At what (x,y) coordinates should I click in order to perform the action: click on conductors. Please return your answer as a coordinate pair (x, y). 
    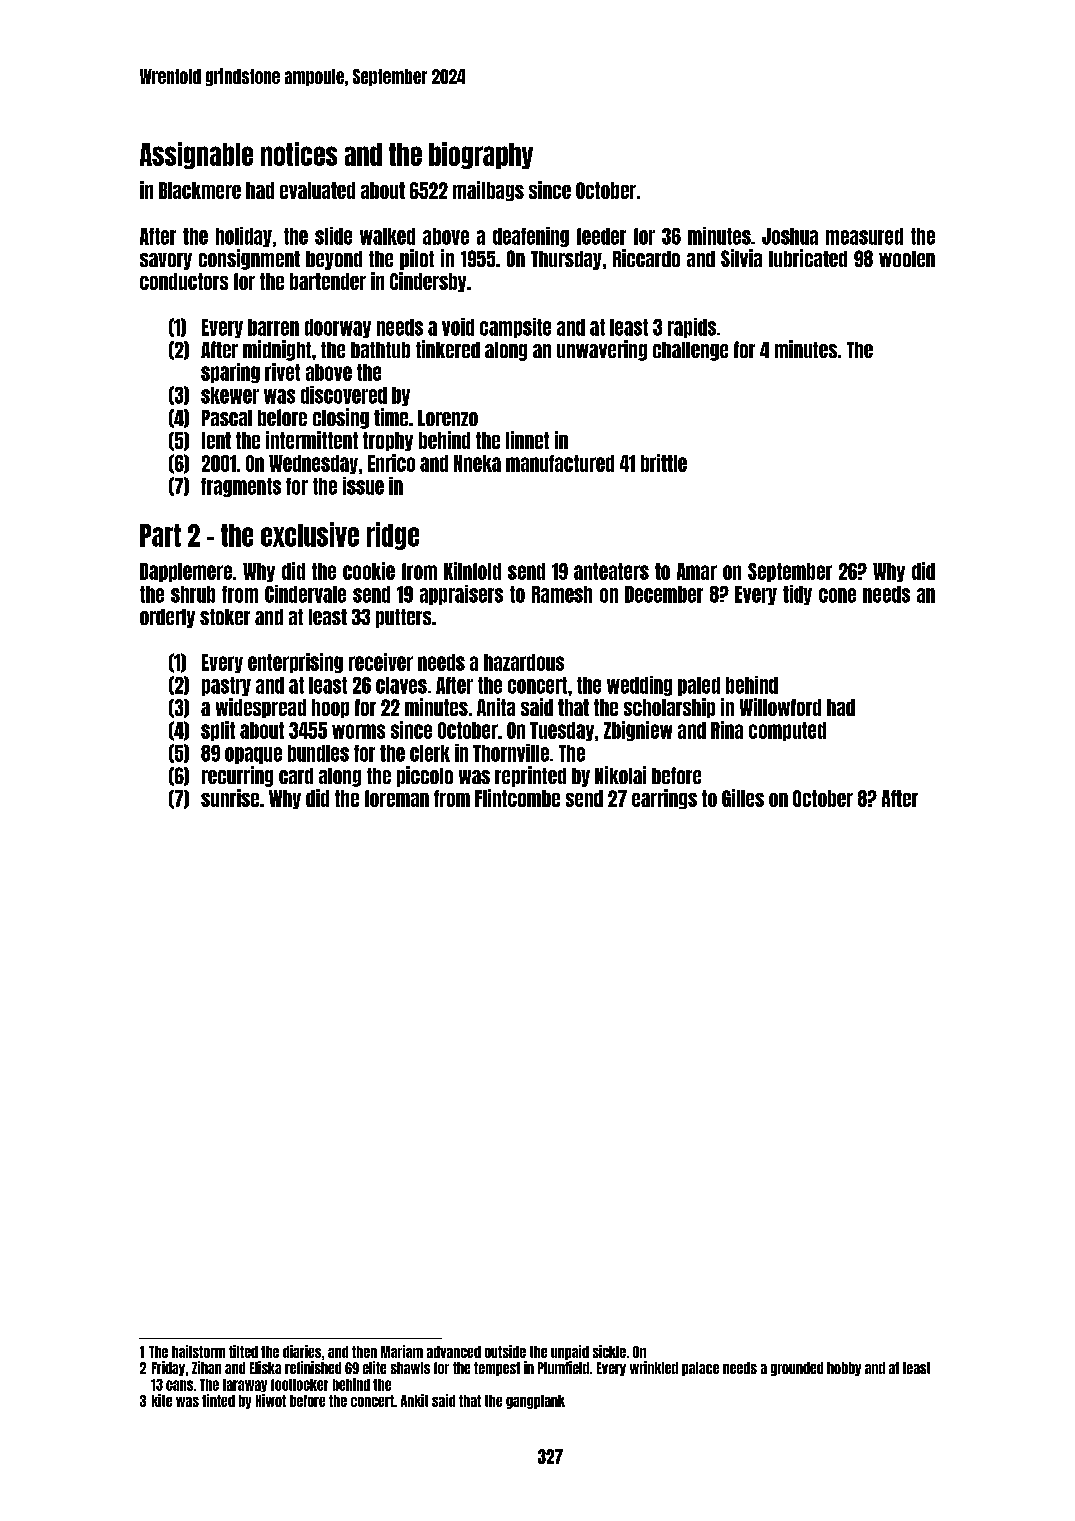
    Looking at the image, I should click on (184, 281).
